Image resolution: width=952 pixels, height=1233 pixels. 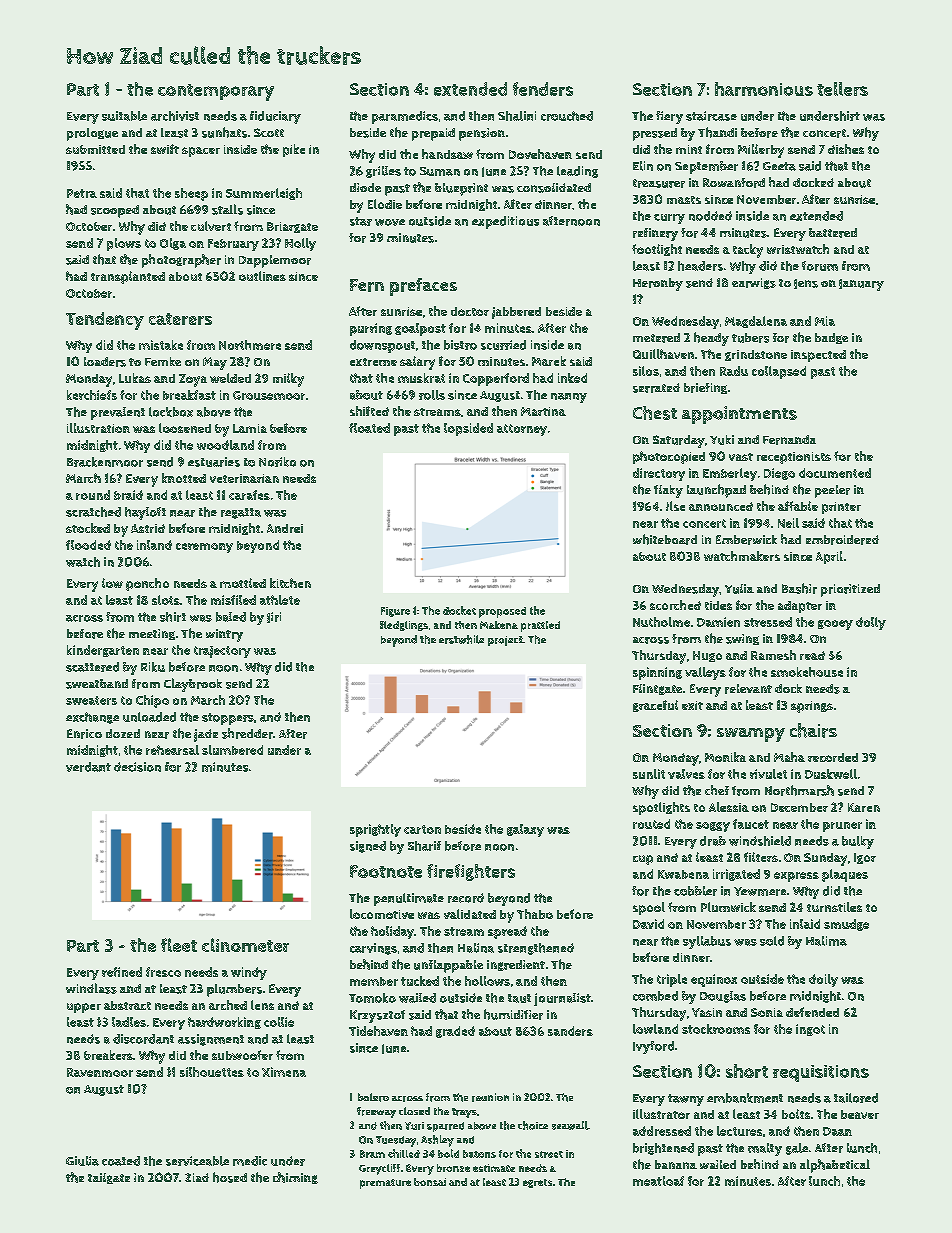 I want to click on plumbers, so click(x=234, y=990).
